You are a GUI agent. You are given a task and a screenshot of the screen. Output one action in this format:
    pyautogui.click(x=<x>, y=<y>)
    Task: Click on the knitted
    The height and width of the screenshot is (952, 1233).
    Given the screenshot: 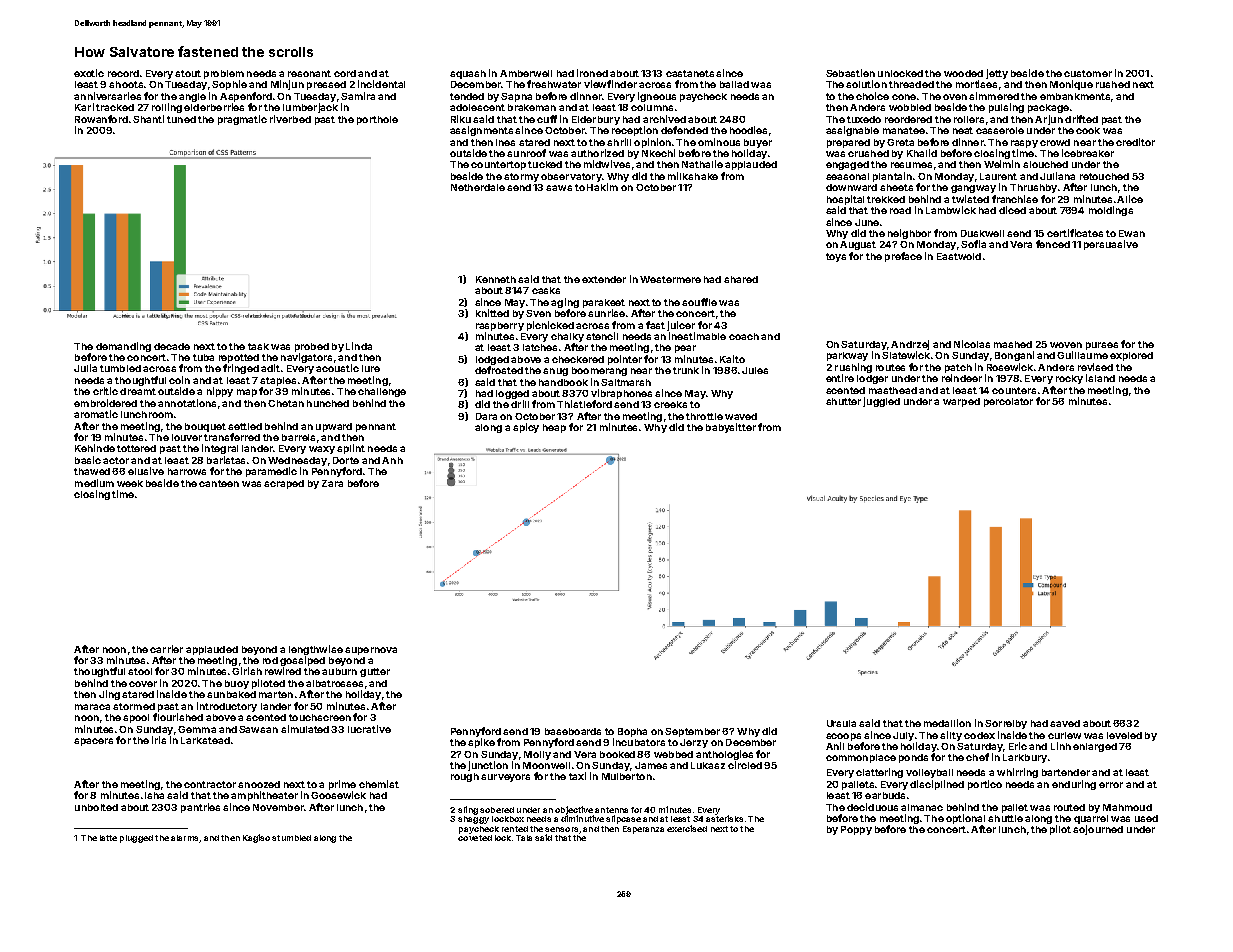 What is the action you would take?
    pyautogui.click(x=492, y=313)
